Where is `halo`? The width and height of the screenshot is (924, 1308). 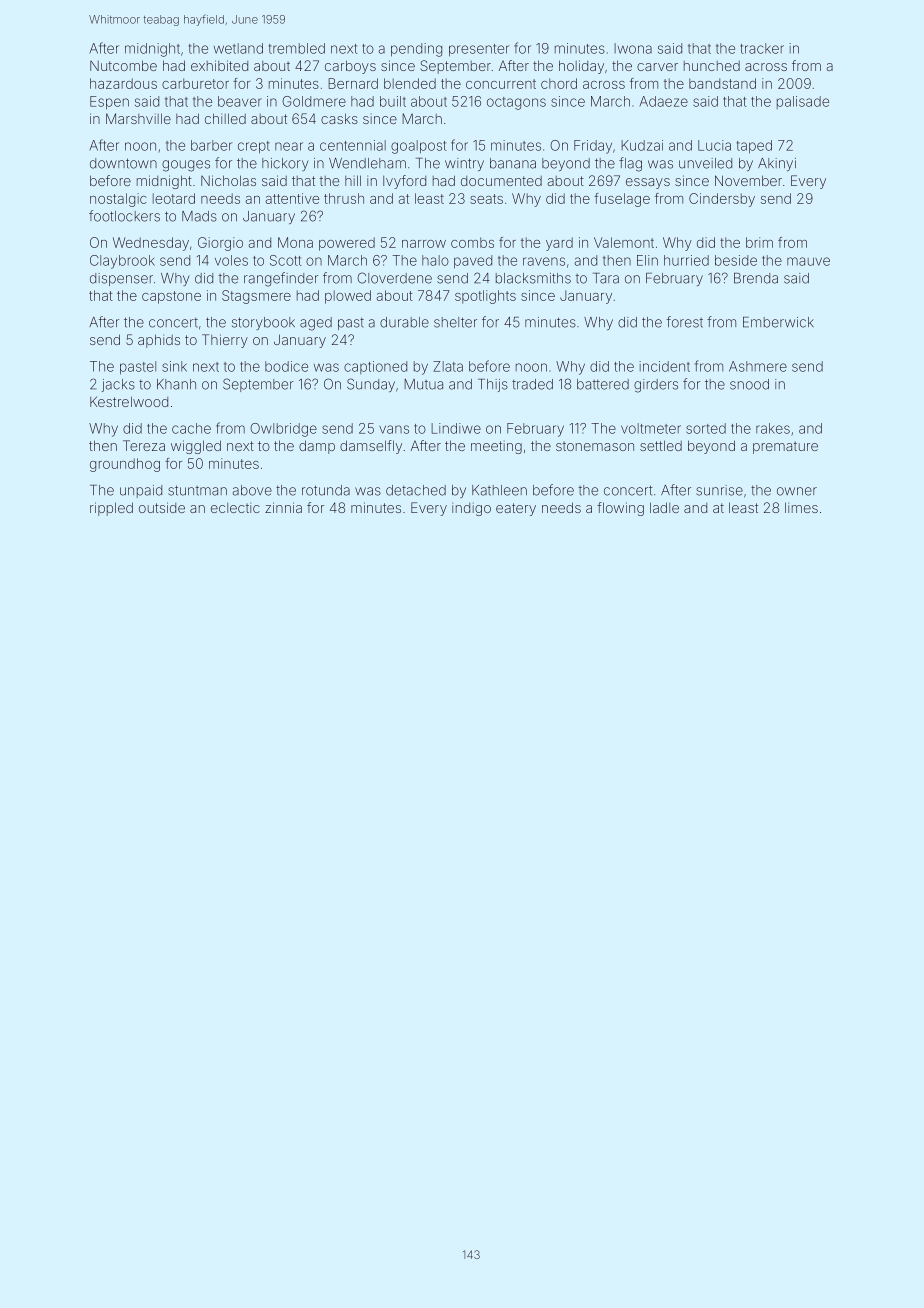
halo is located at coordinates (435, 260).
